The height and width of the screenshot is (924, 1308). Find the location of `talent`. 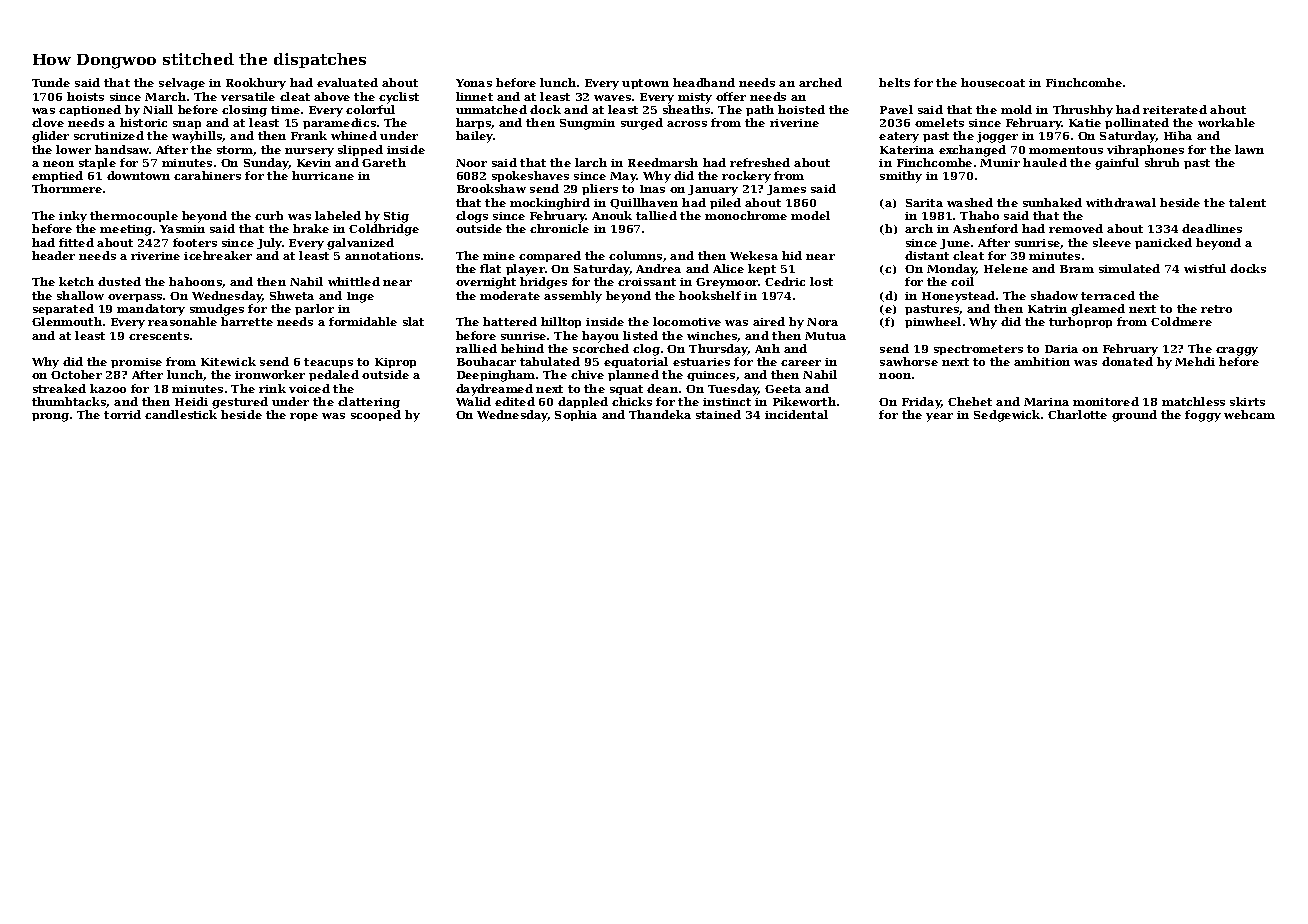

talent is located at coordinates (1247, 202).
